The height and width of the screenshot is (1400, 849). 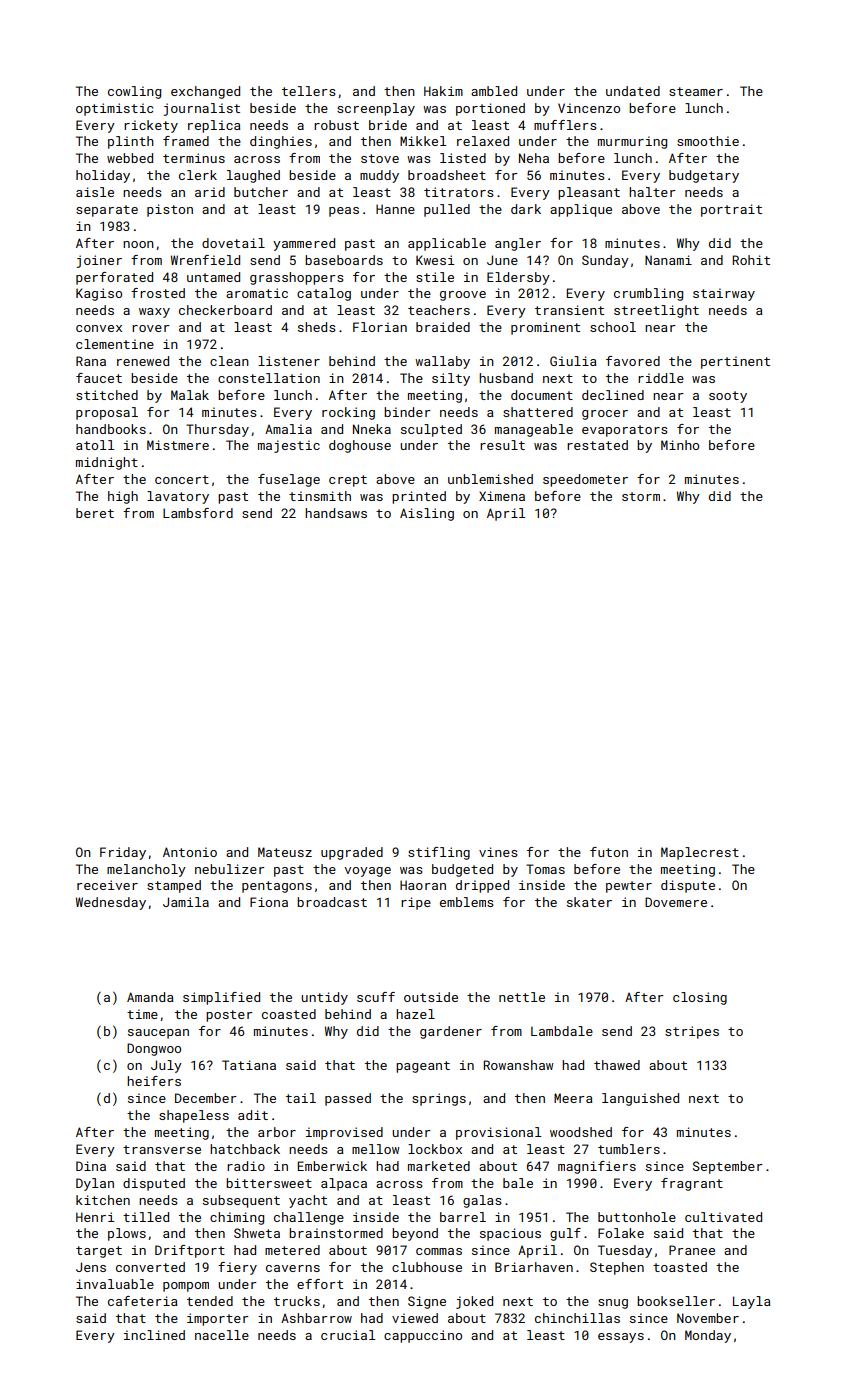 What do you see at coordinates (494, 91) in the screenshot?
I see `ambled` at bounding box center [494, 91].
